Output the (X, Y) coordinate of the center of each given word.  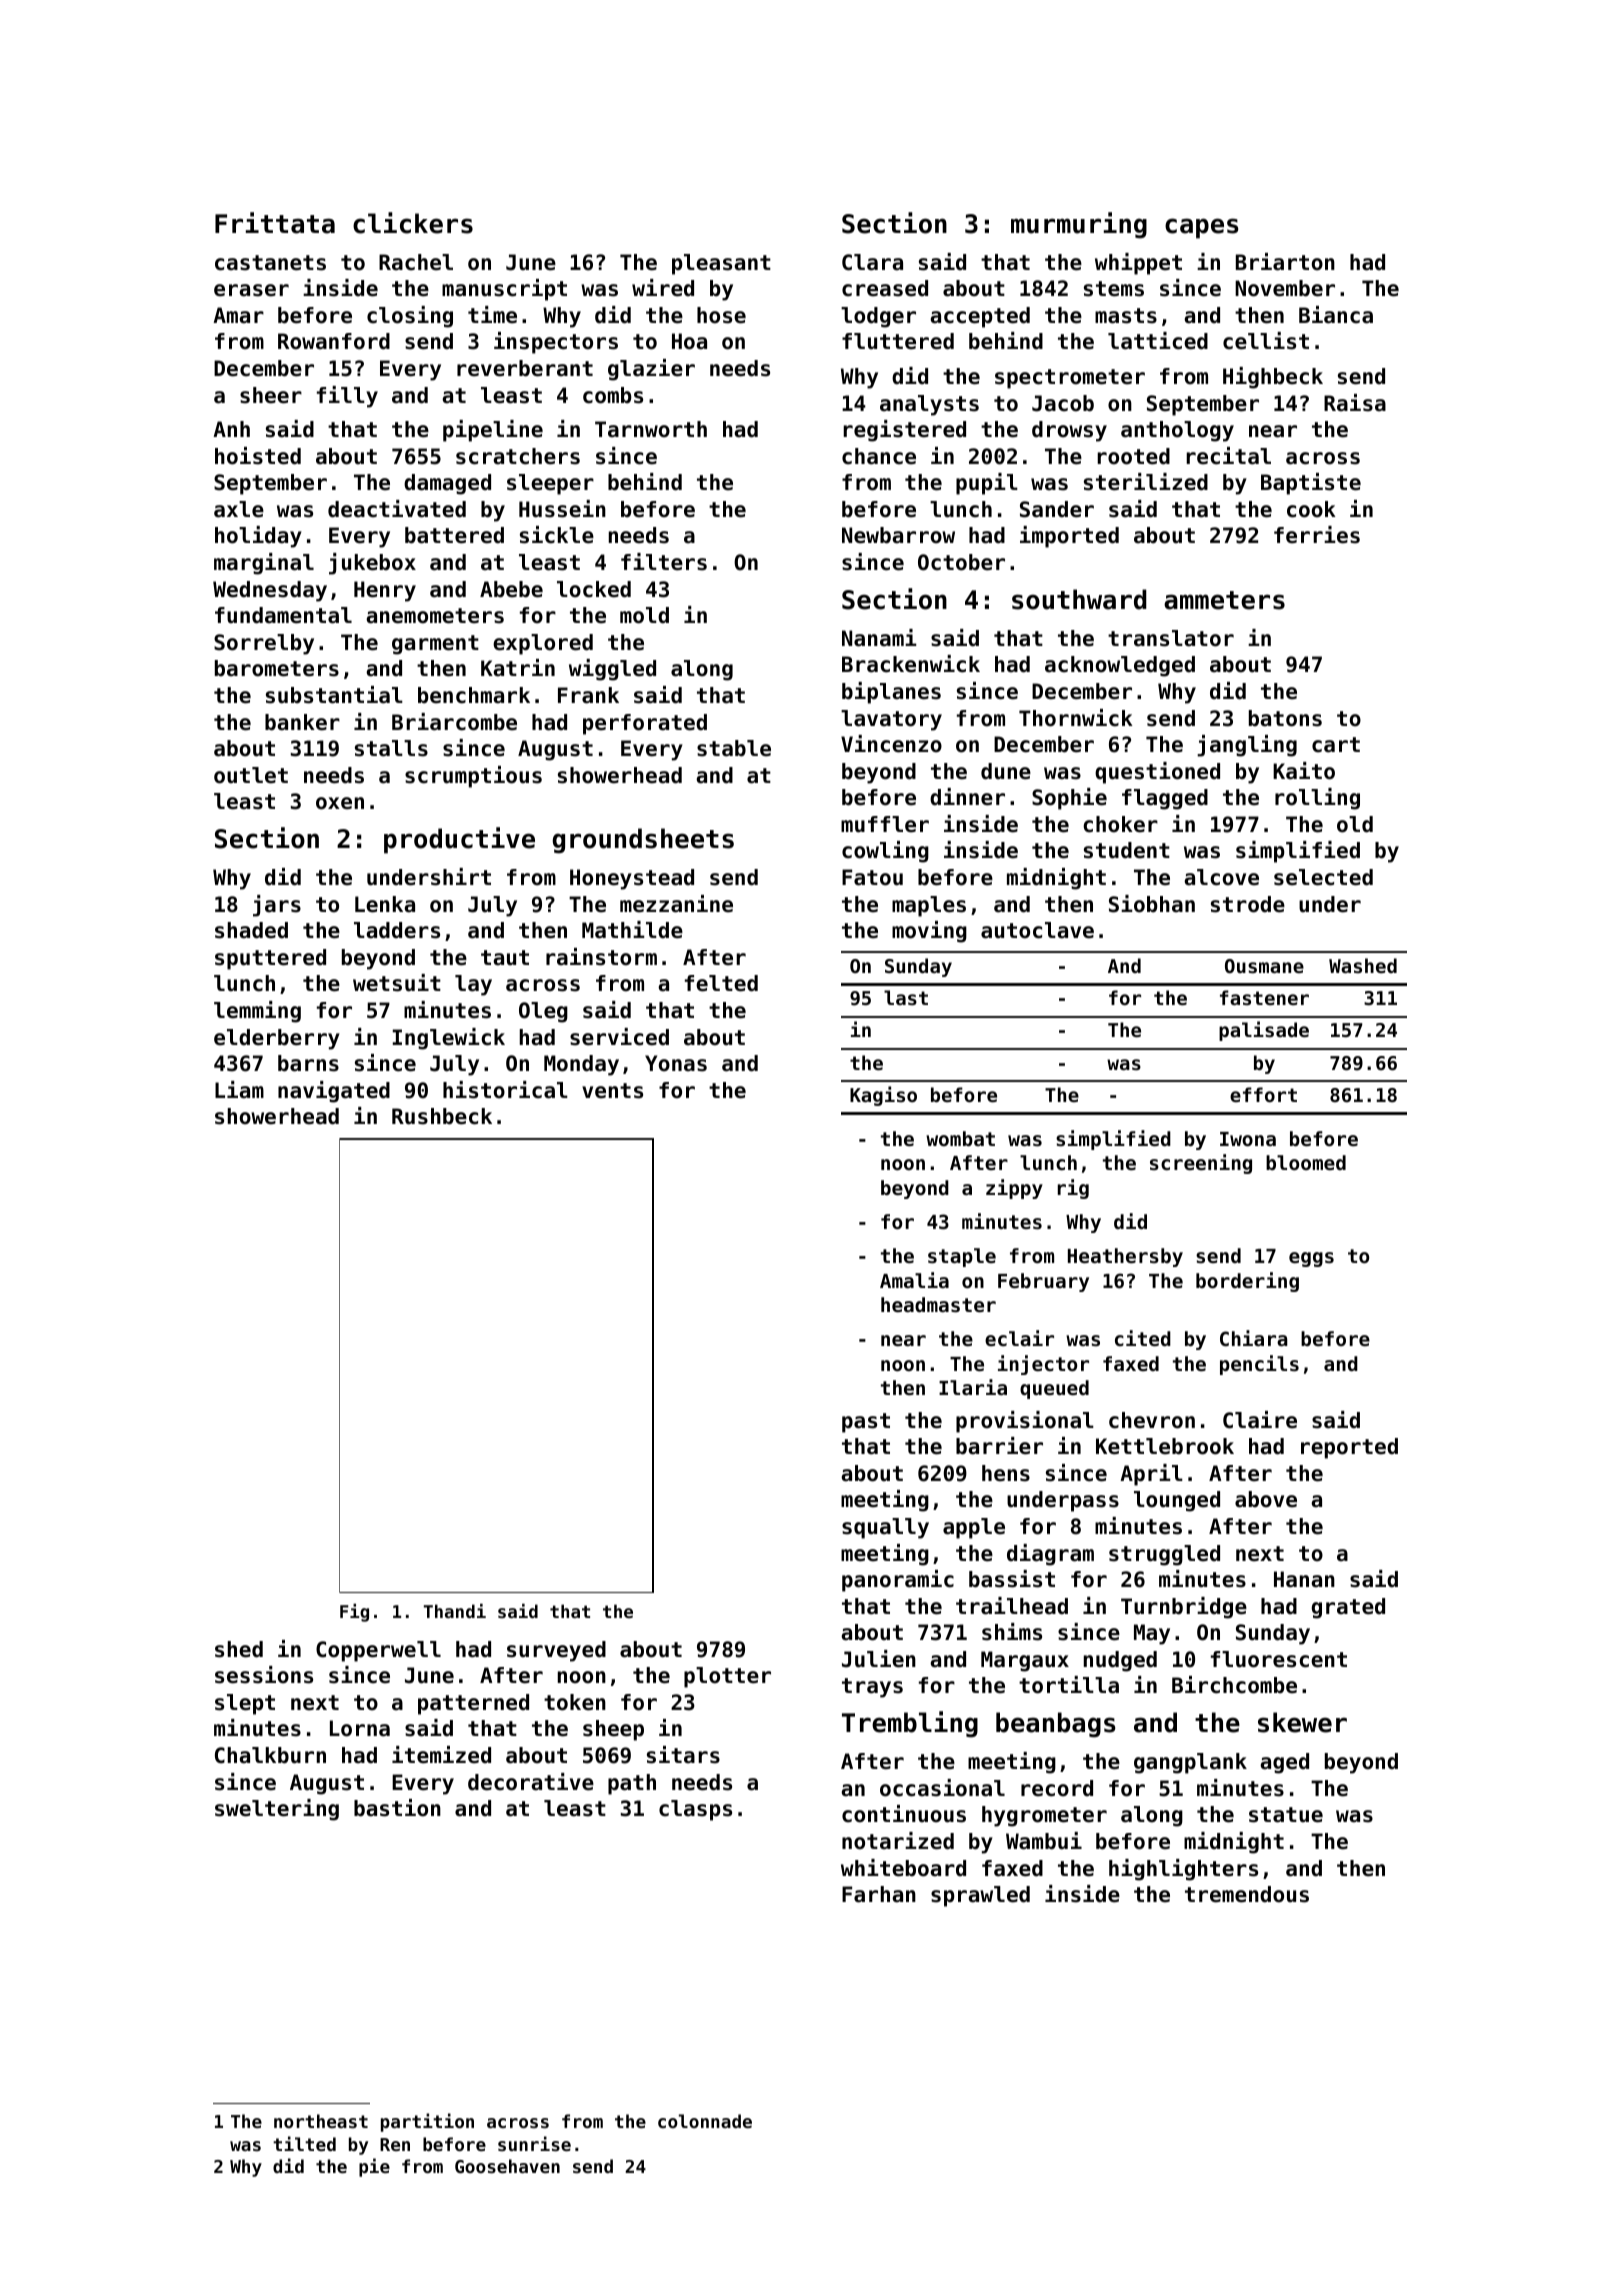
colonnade (705, 2121)
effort (1263, 1094)
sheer (271, 395)
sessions (264, 1675)
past (866, 1423)
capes (1202, 228)
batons (1285, 718)
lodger (878, 317)
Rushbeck (442, 1116)
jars (277, 906)
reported (1349, 1448)
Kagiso (883, 1096)
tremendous (1247, 1894)
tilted (304, 2143)
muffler (885, 824)
